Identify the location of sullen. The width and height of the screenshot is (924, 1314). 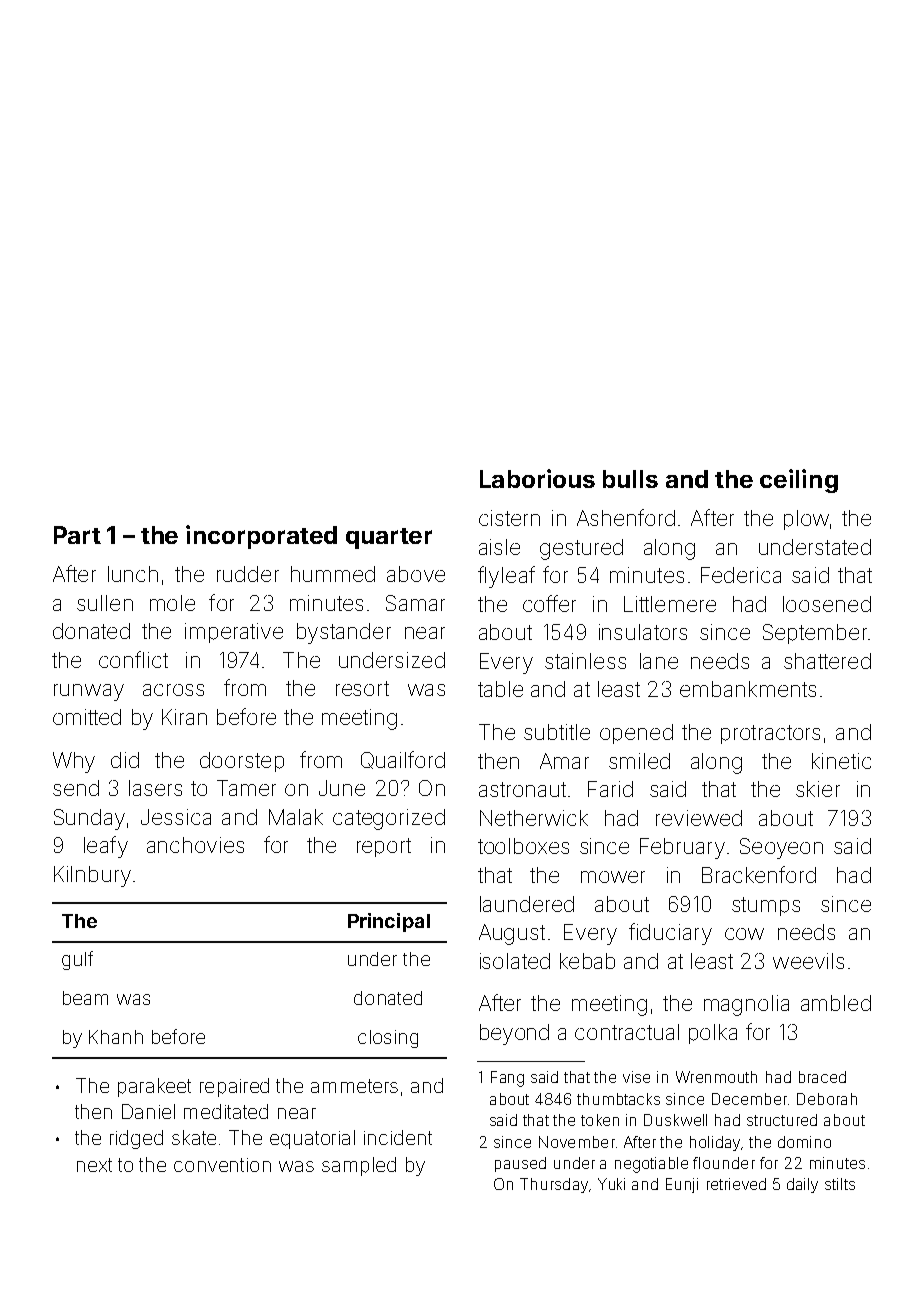
(105, 603).
